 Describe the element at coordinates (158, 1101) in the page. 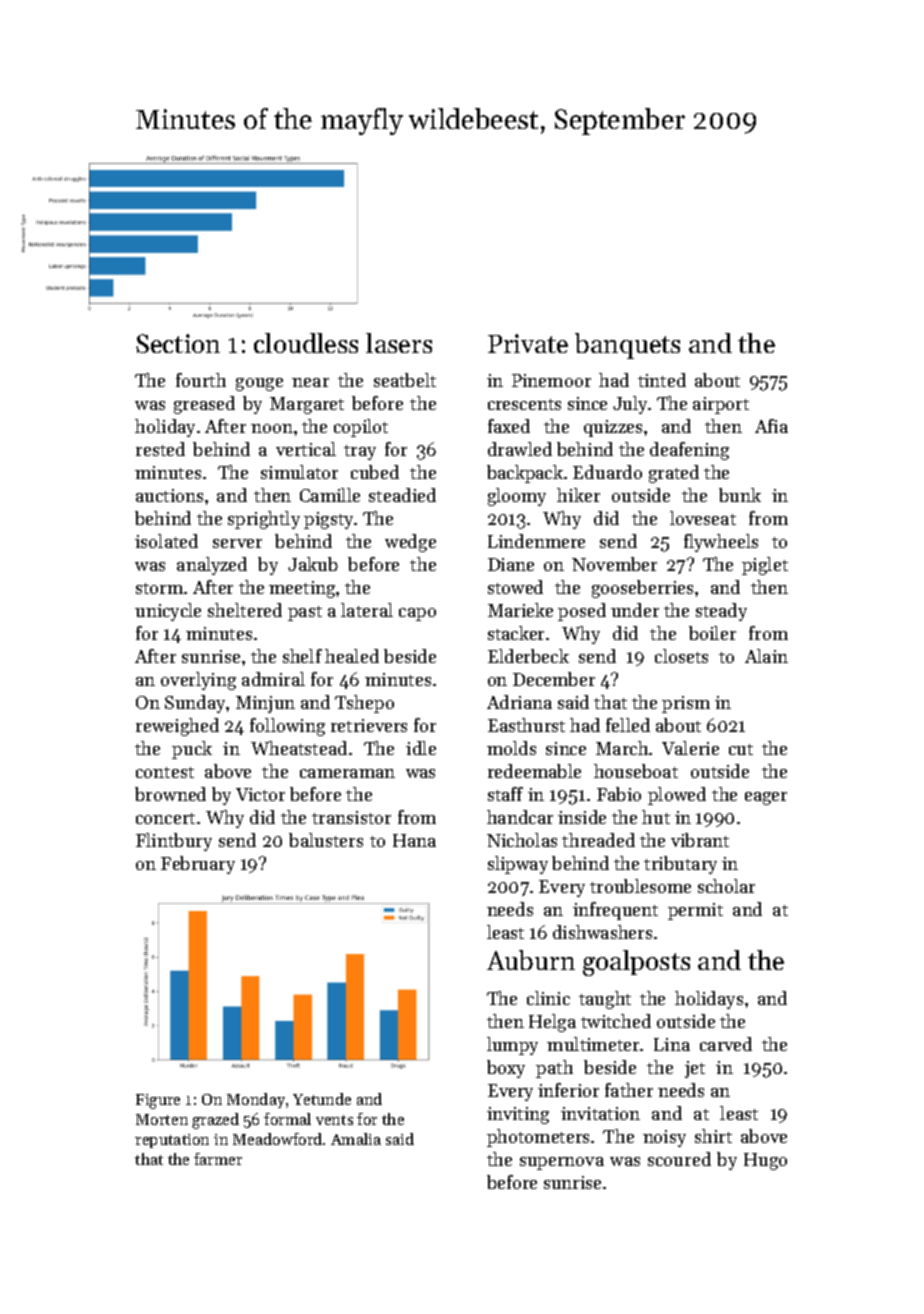

I see `Figure` at that location.
